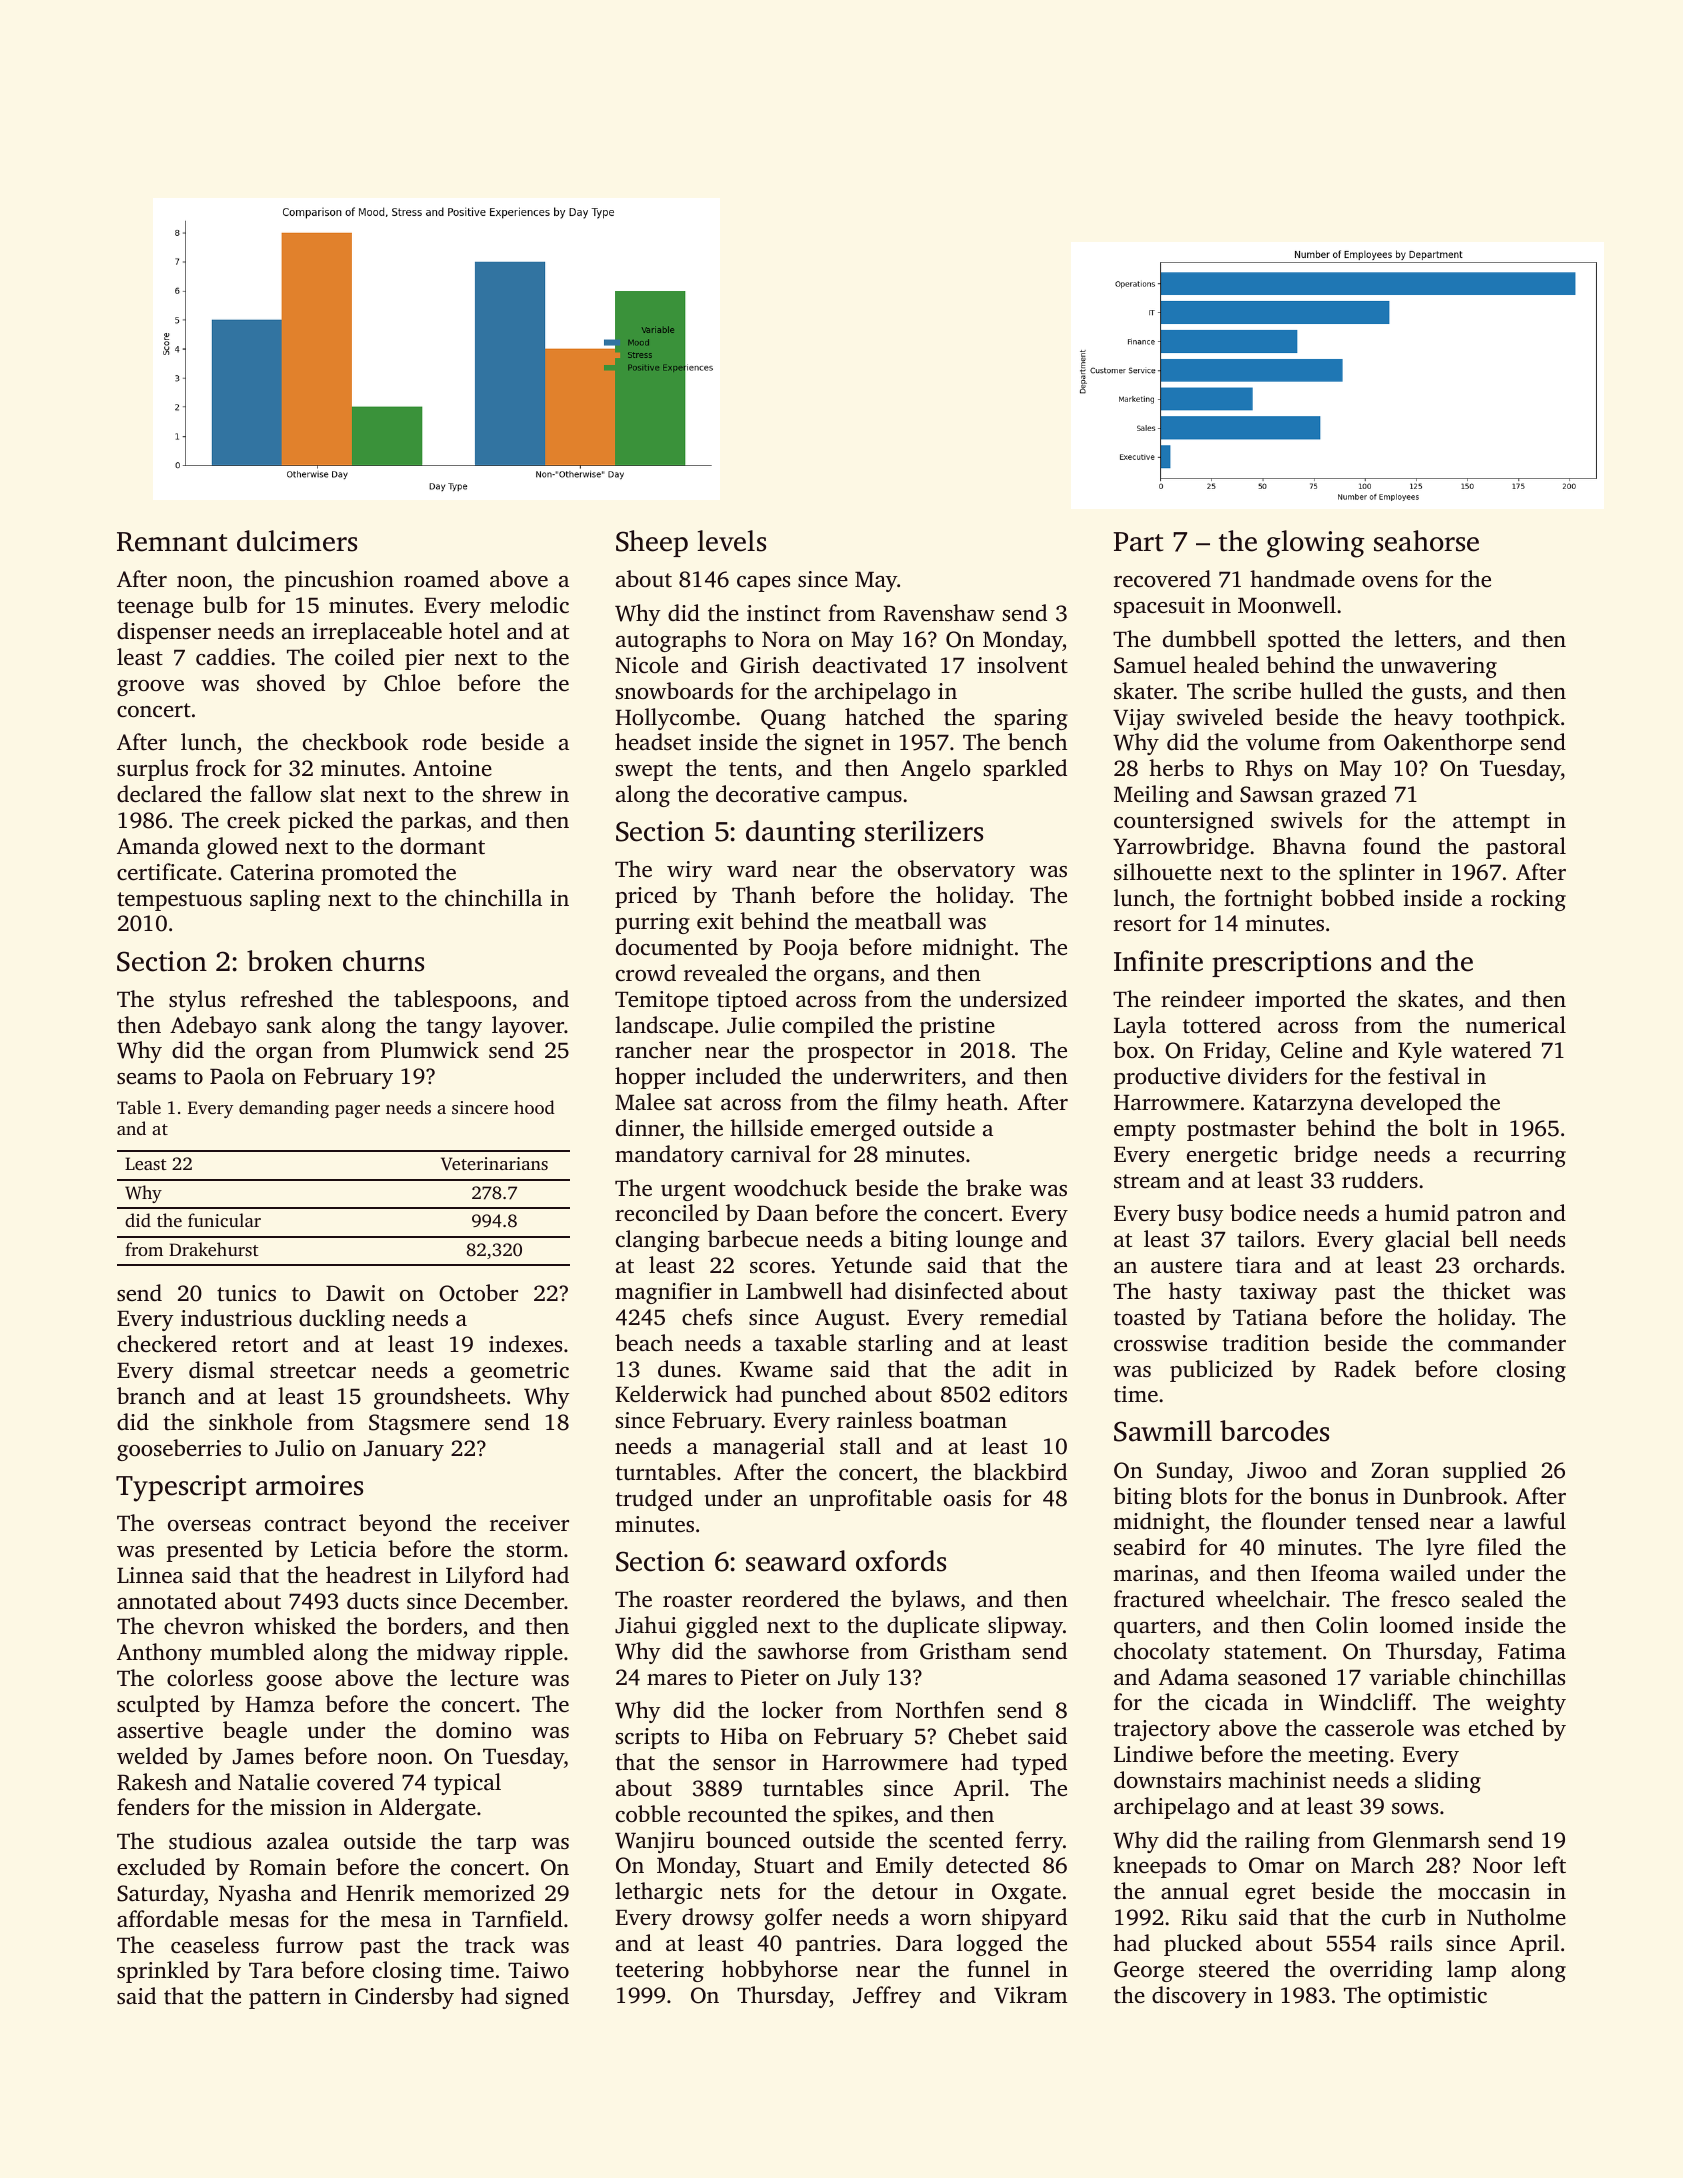 The height and width of the screenshot is (2178, 1683). I want to click on exit, so click(715, 921).
